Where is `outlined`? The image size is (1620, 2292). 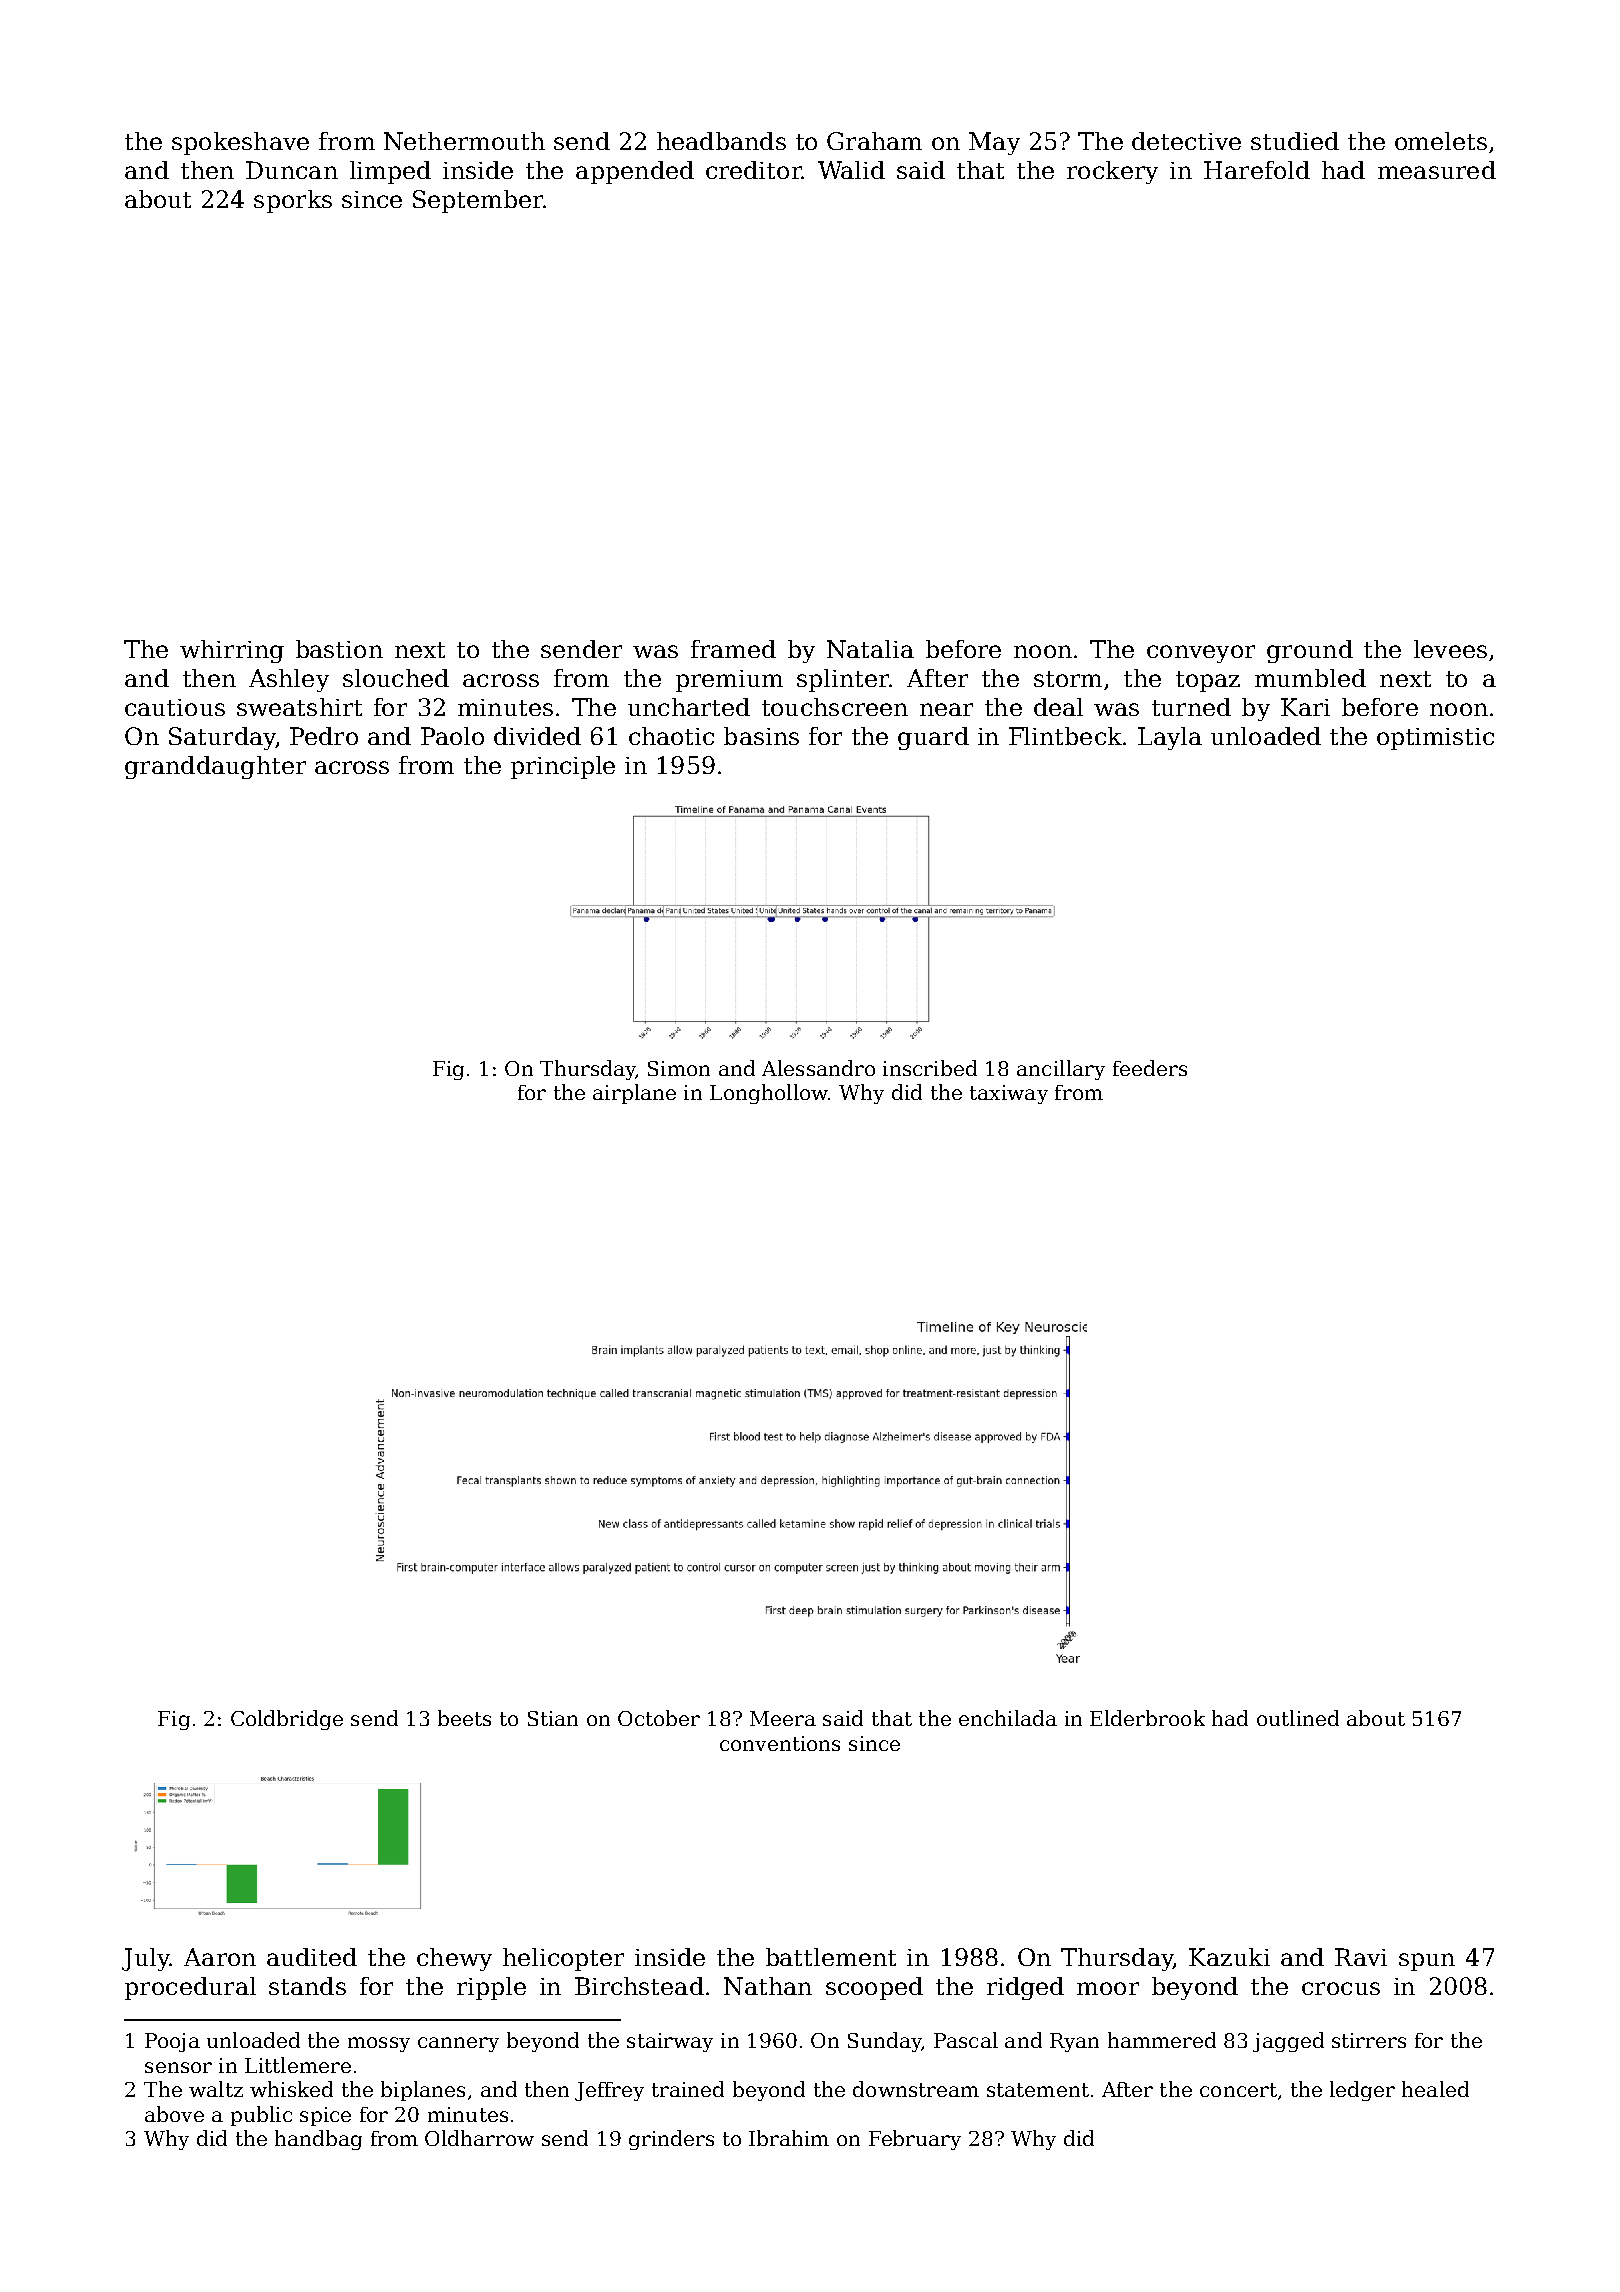 outlined is located at coordinates (1298, 1718).
